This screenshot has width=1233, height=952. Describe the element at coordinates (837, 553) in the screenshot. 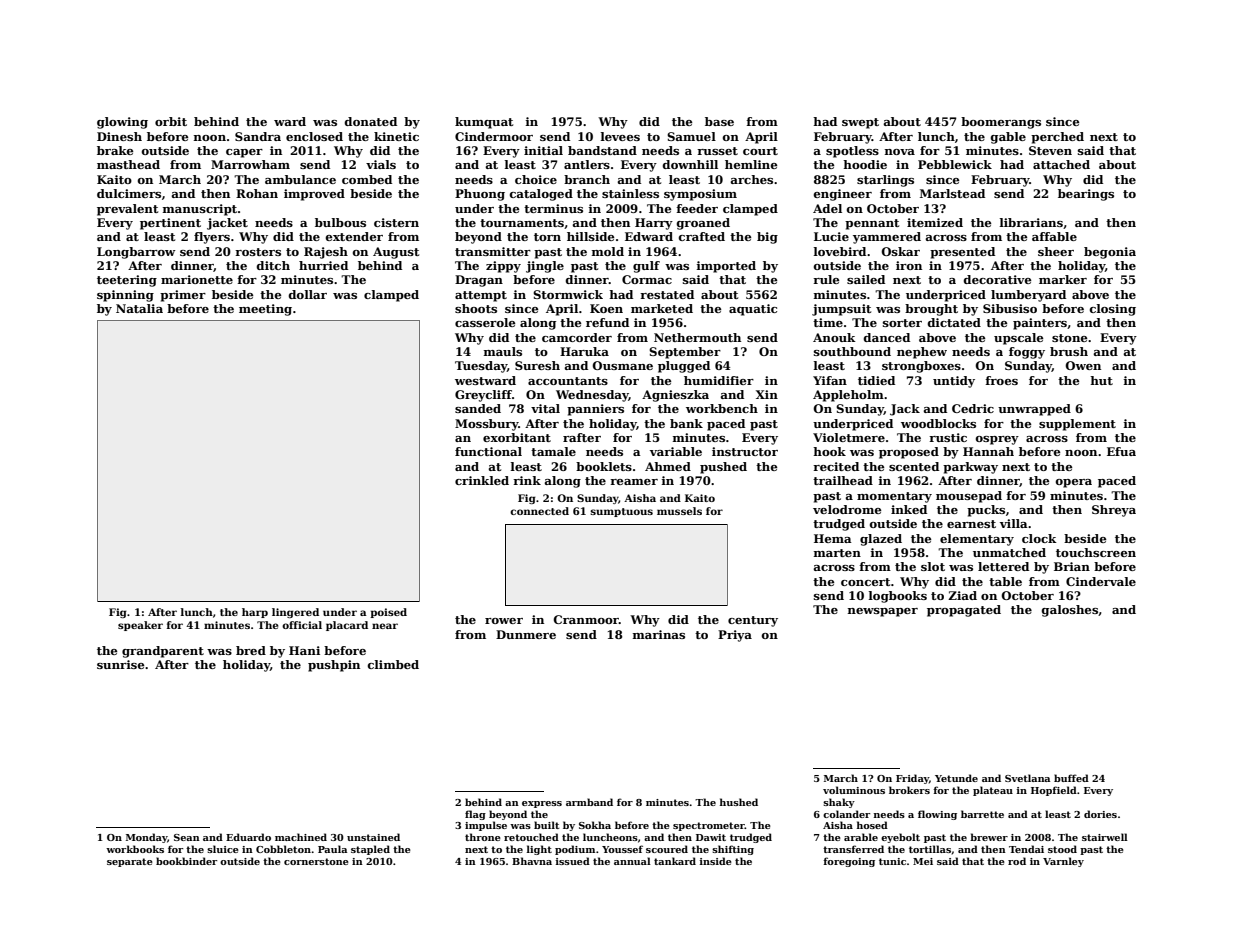

I see `marten` at that location.
